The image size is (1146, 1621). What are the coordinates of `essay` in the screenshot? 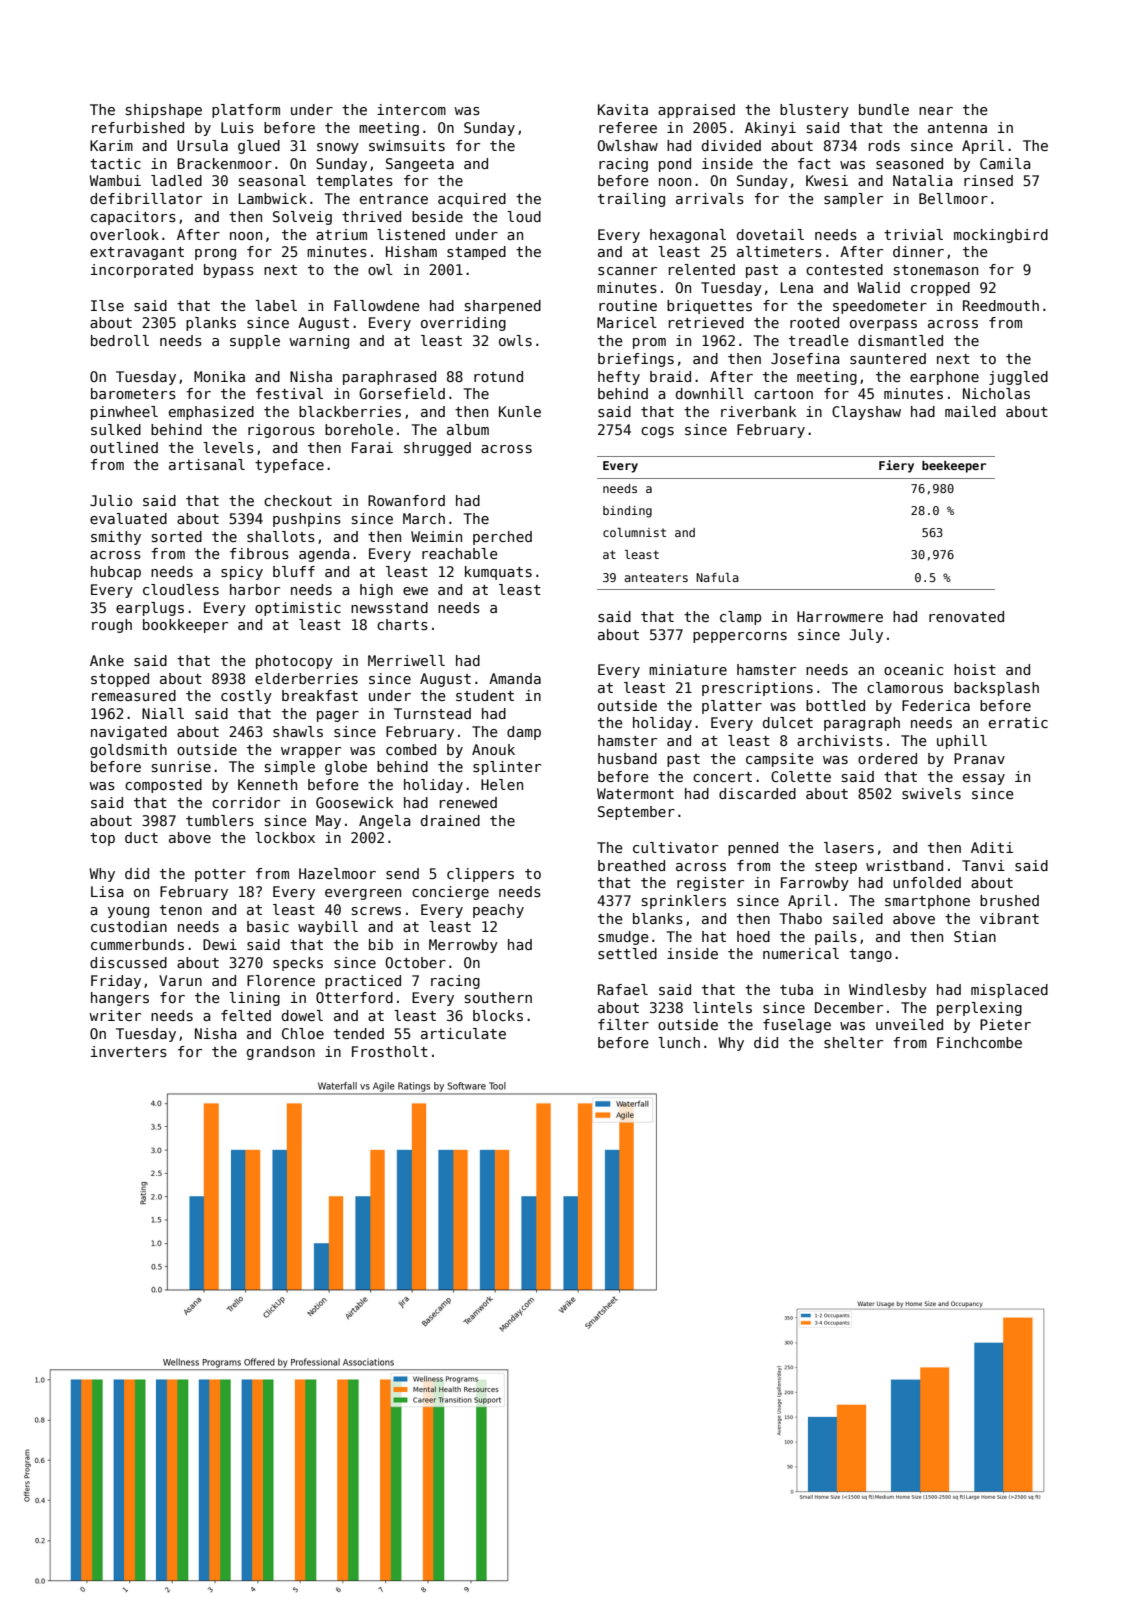 It's located at (984, 779).
